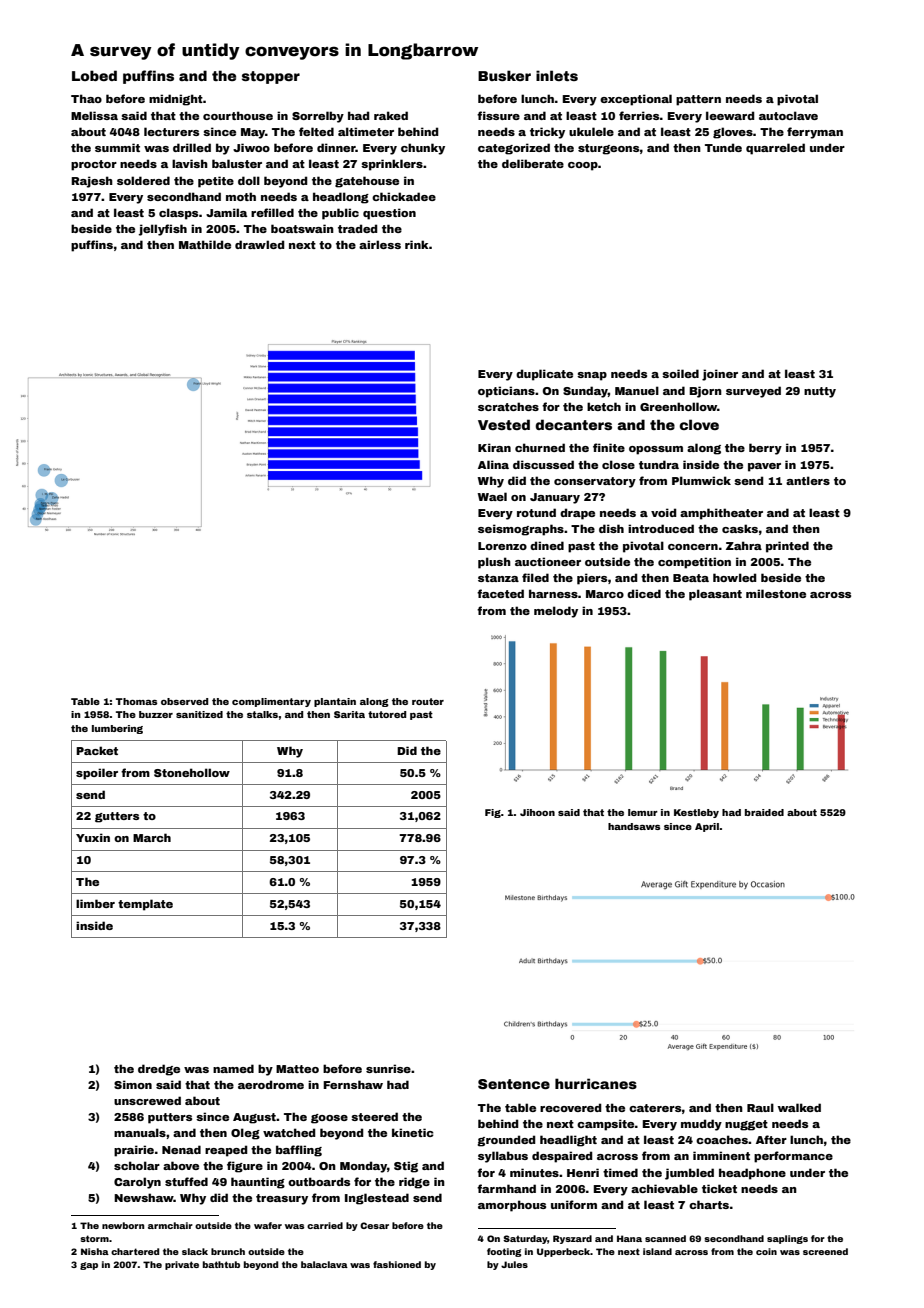 This page has width=924, height=1308. Describe the element at coordinates (514, 1264) in the page. I see `Jules` at that location.
